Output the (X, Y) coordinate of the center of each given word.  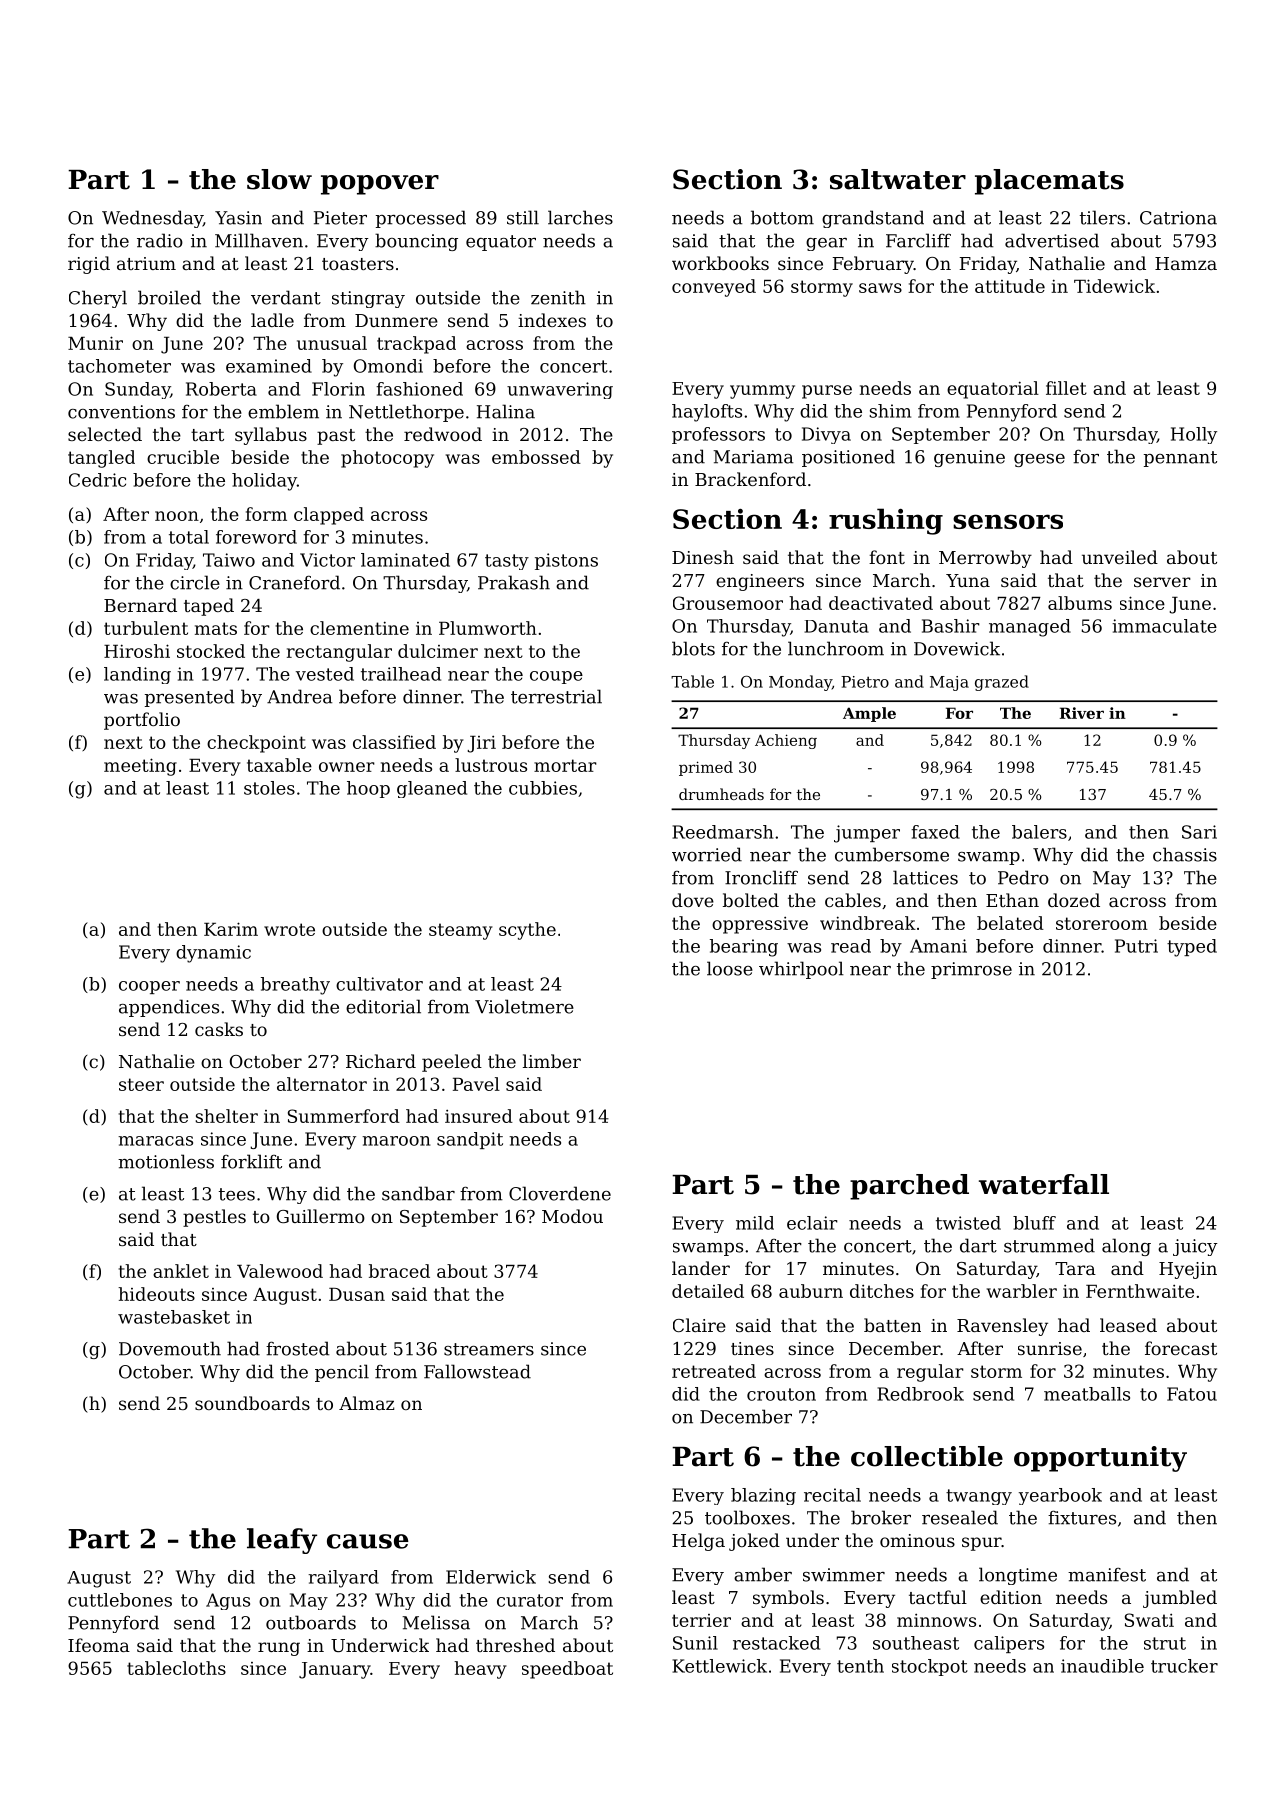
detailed (708, 1291)
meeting (140, 767)
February (873, 265)
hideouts (156, 1294)
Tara (1075, 1268)
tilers (1102, 217)
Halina (506, 411)
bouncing (416, 242)
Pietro (865, 682)
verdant (286, 297)
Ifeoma (99, 1645)
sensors (1008, 521)
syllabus (271, 436)
